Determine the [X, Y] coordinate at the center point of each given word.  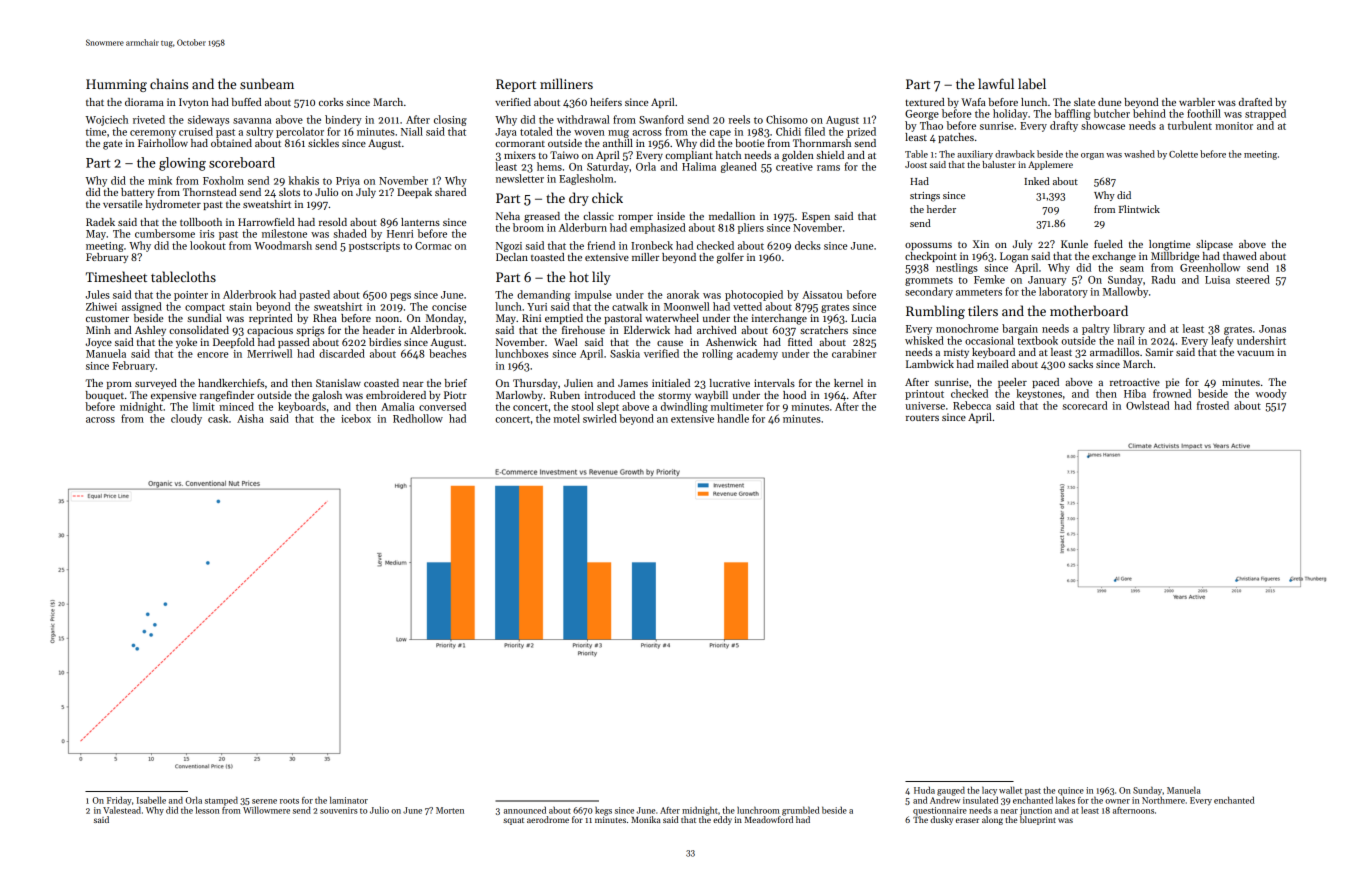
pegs [400, 297]
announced [525, 810]
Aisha [250, 418]
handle [733, 418]
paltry [1096, 329]
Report [516, 85]
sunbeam [267, 83]
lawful [996, 83]
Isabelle [151, 800]
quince [1071, 791]
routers [922, 418]
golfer [730, 258]
